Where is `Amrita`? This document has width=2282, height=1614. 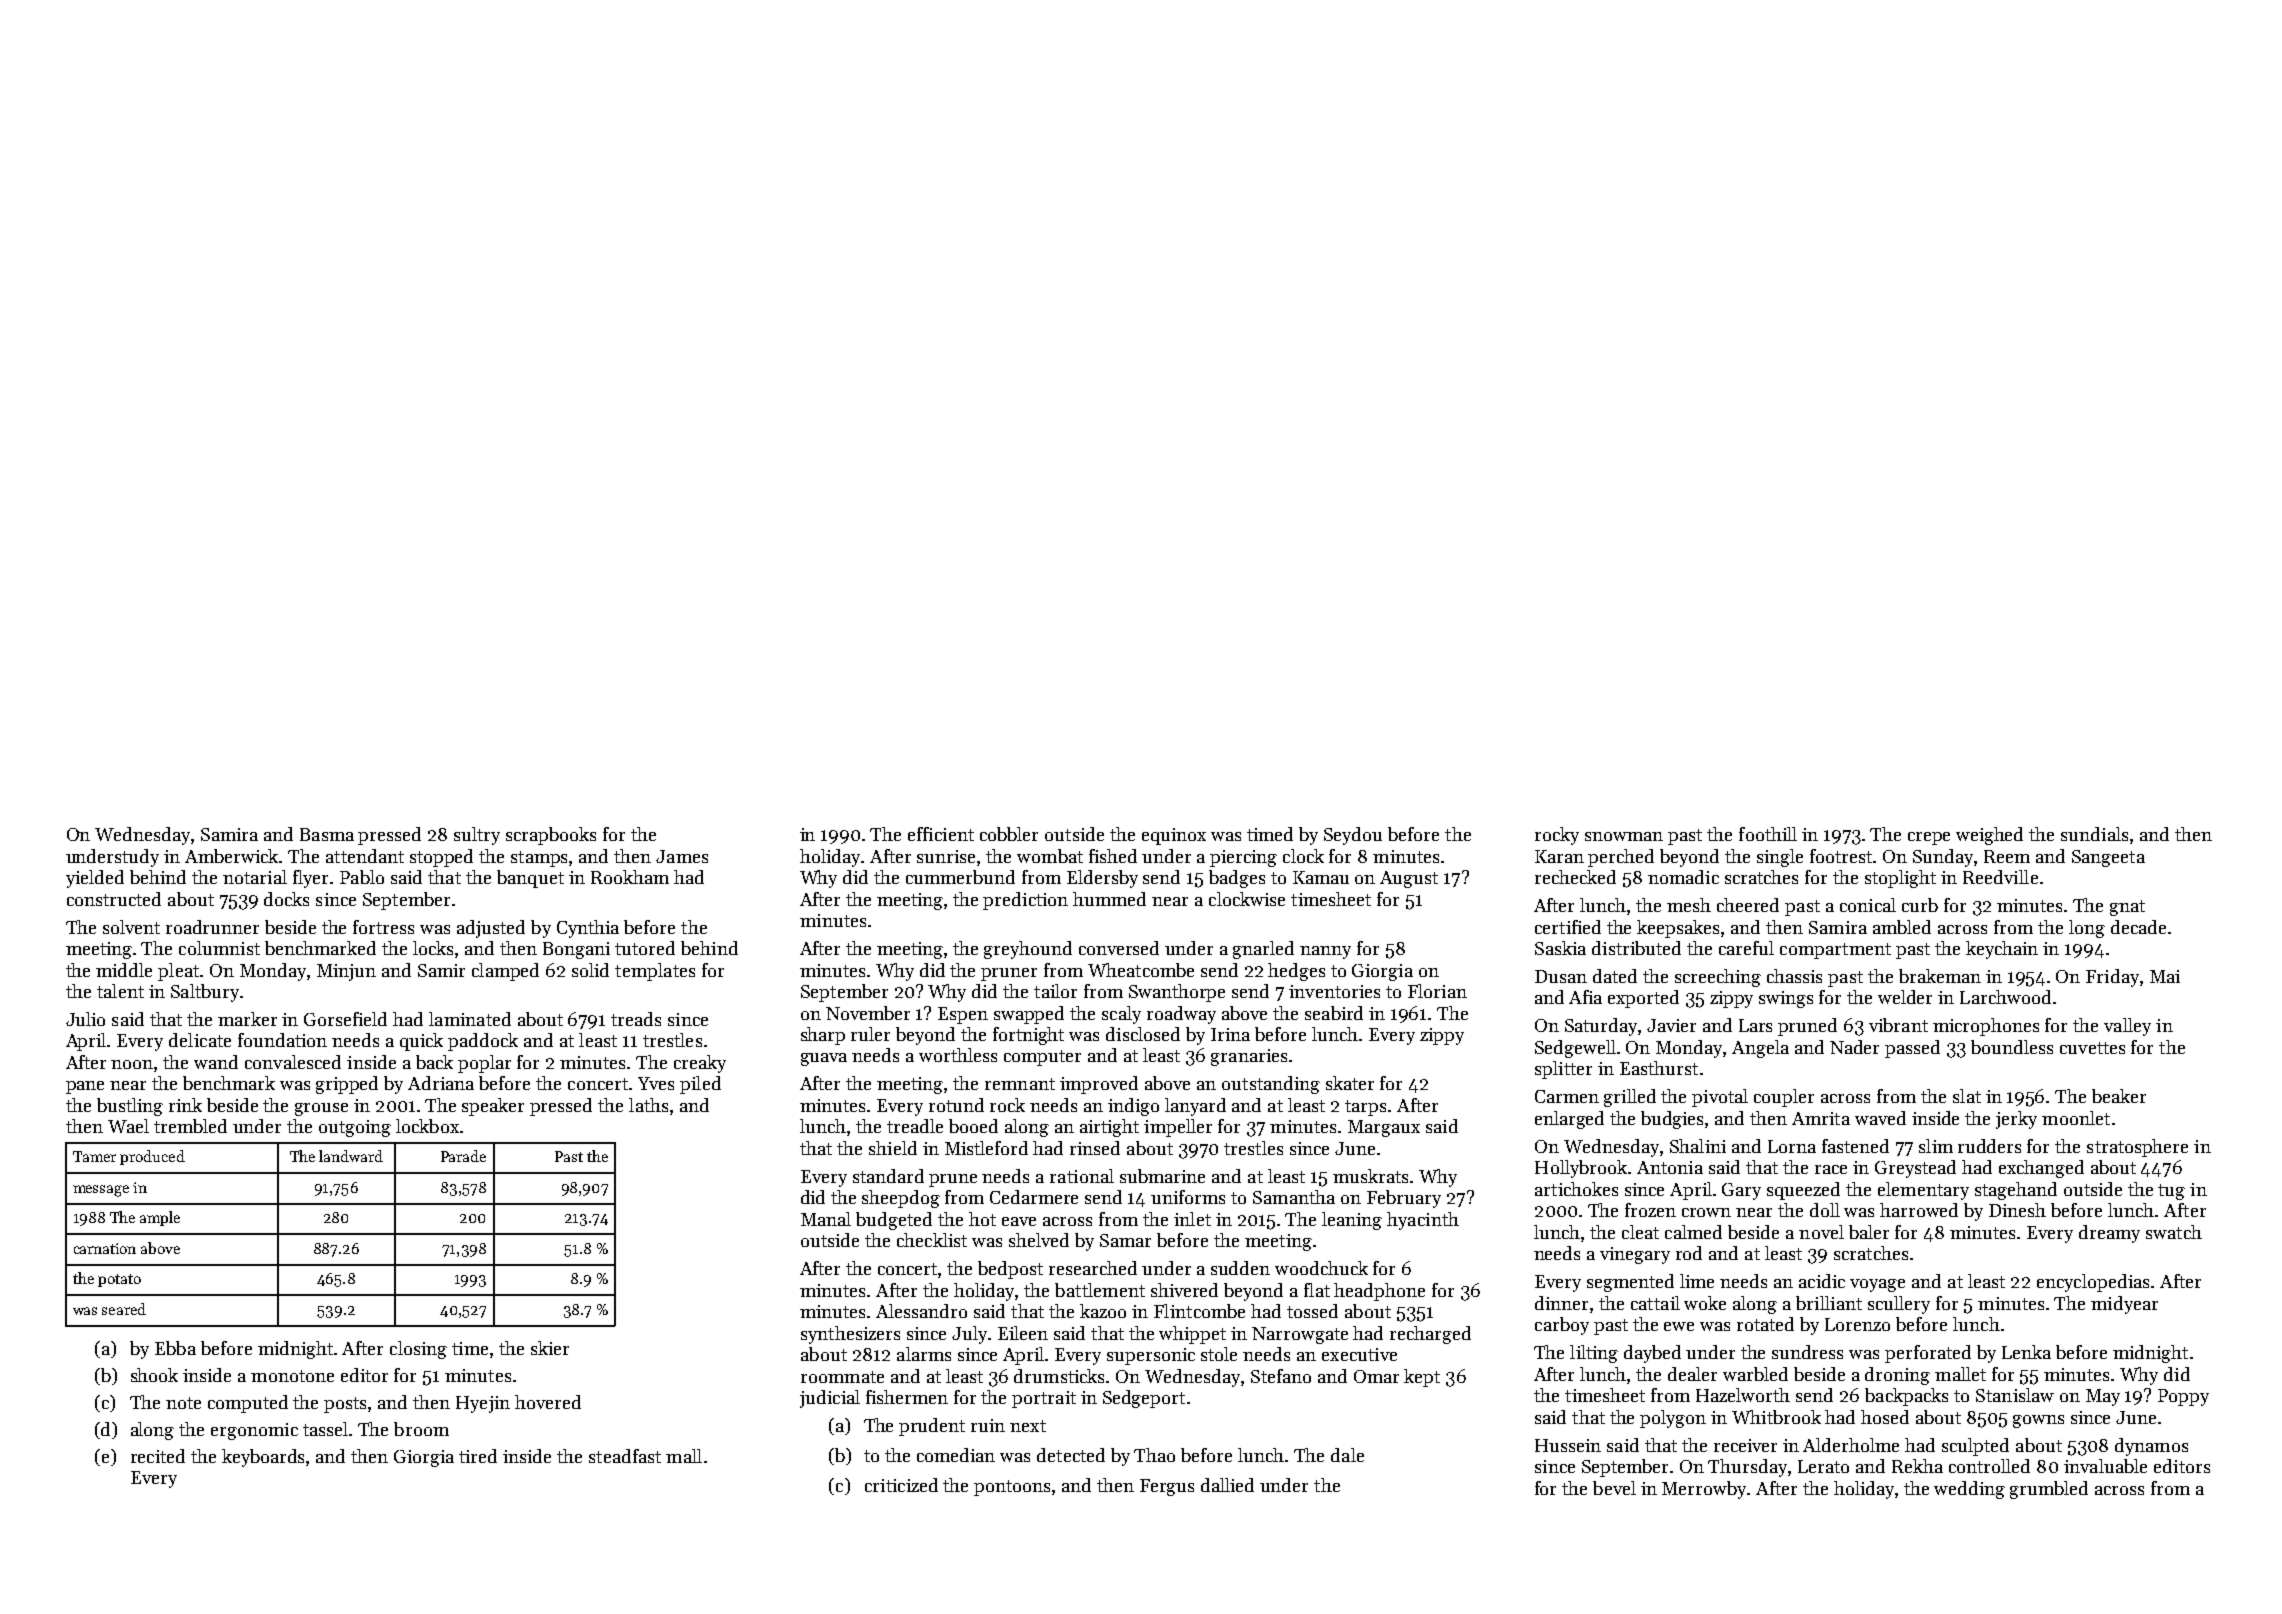 Amrita is located at coordinates (1821, 1118).
